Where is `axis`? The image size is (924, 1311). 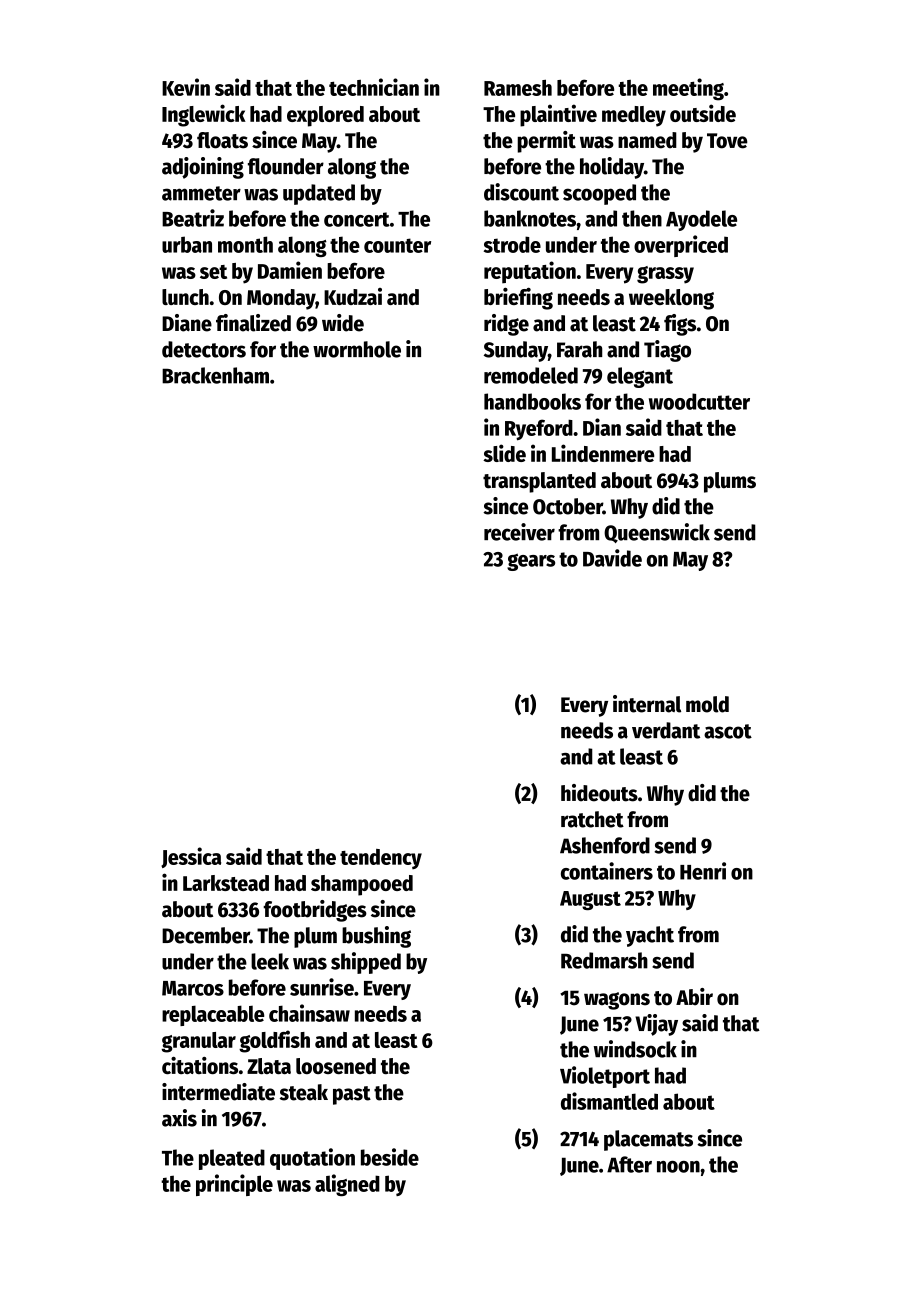
axis is located at coordinates (179, 1118).
